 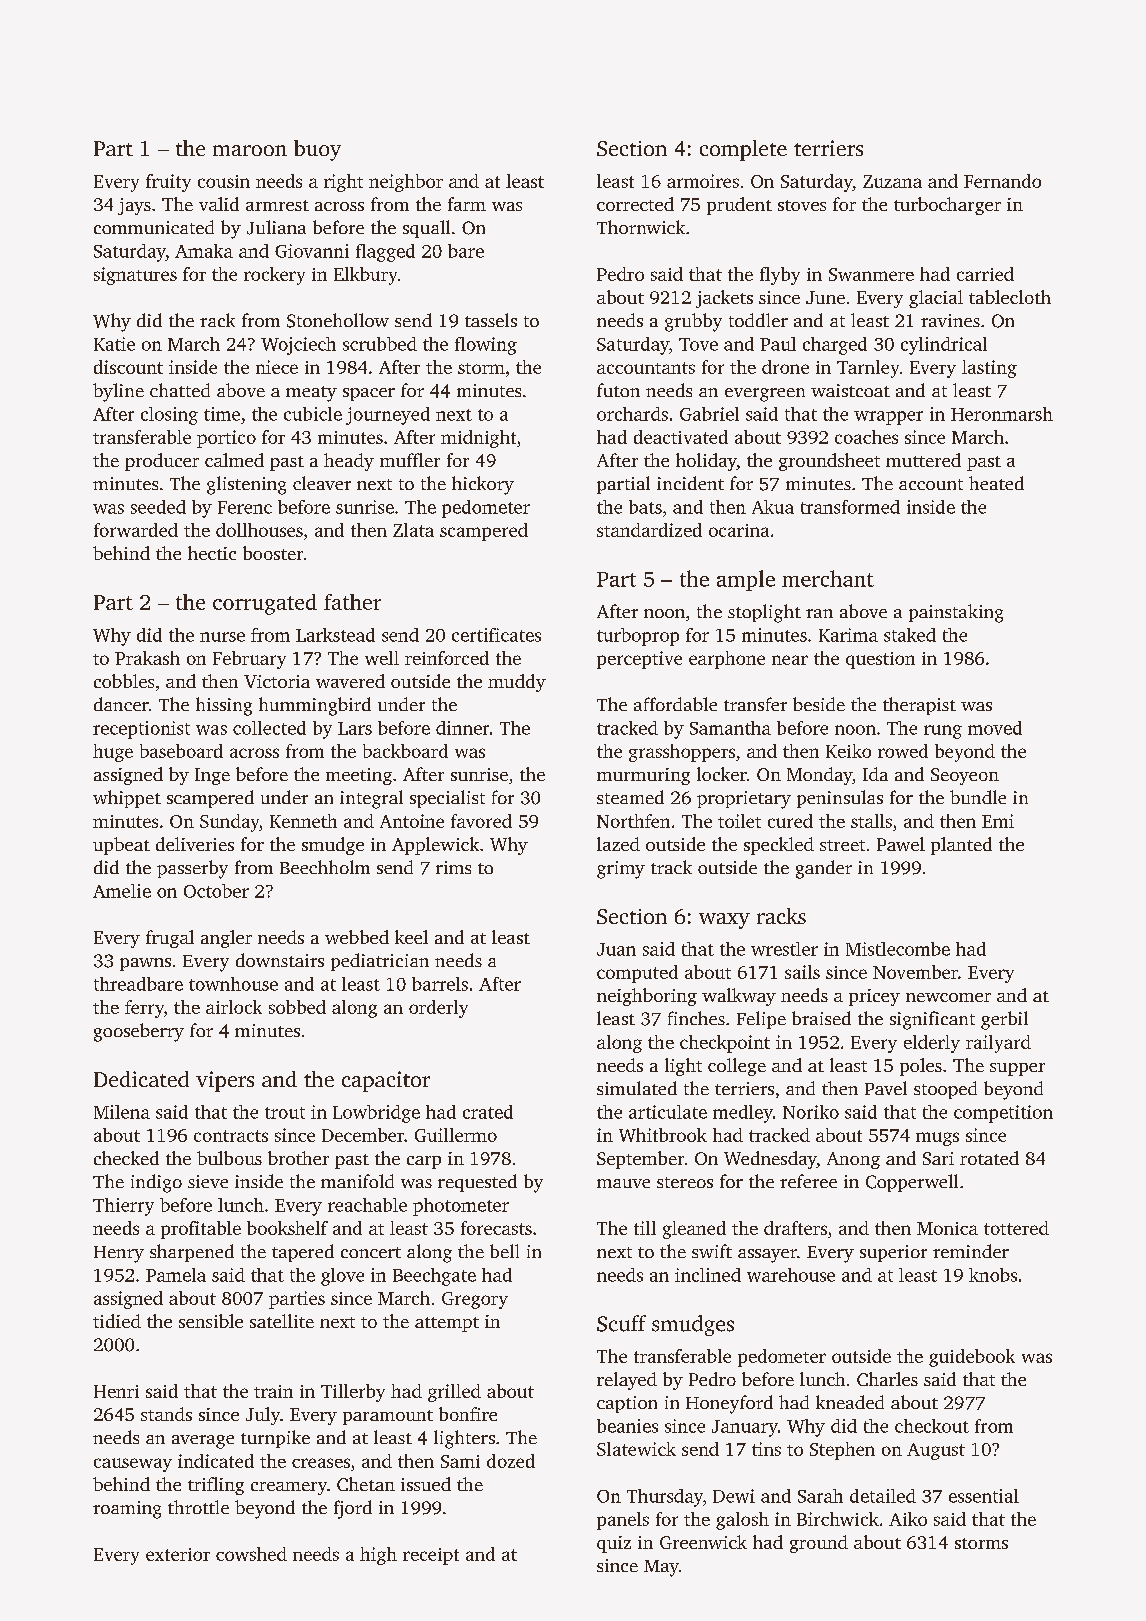 I want to click on indigo, so click(x=156, y=1183).
